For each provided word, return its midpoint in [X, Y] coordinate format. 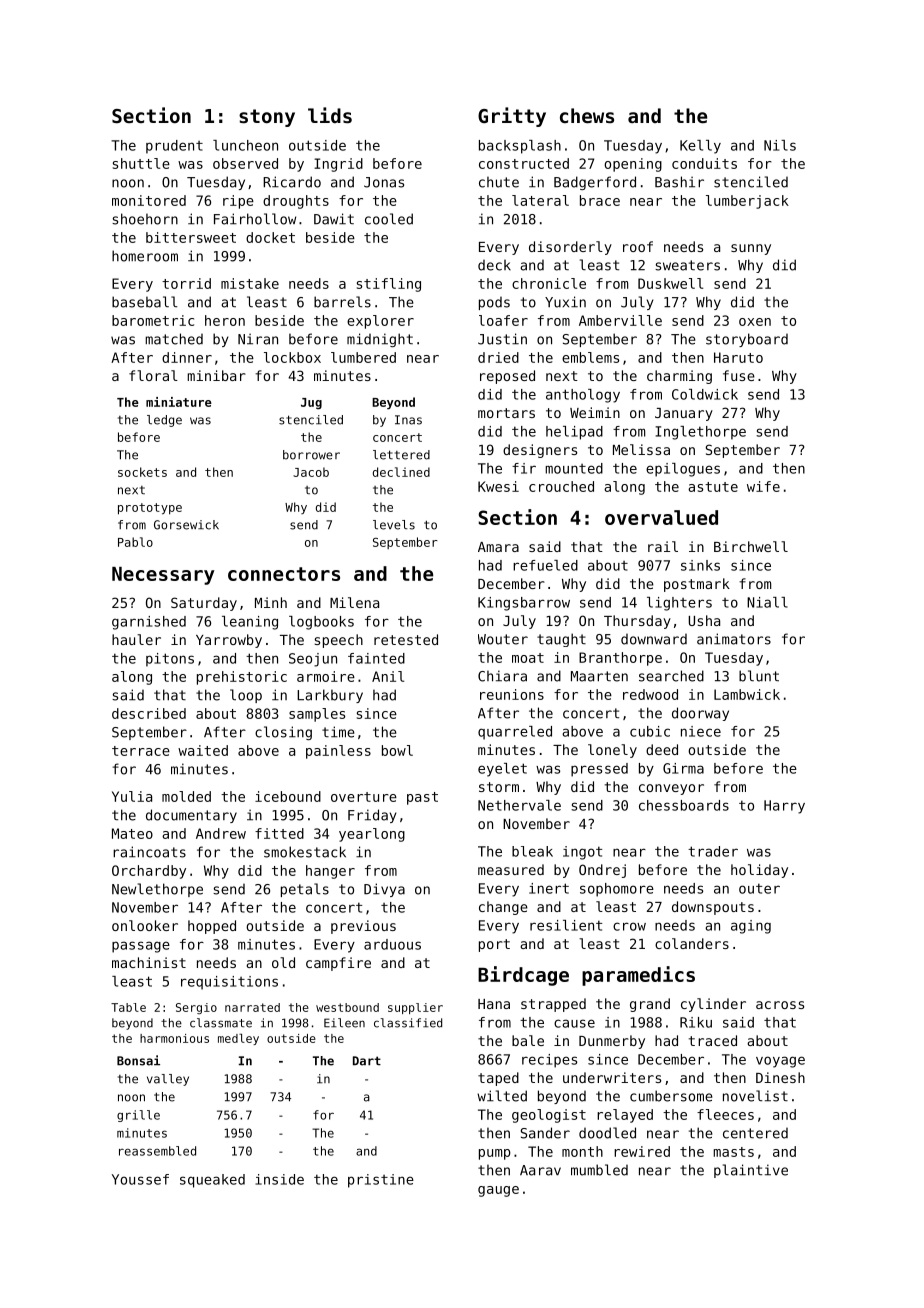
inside [279, 1179]
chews [587, 115]
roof [638, 246]
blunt [759, 676]
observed [245, 163]
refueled [545, 565]
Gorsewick [186, 525]
